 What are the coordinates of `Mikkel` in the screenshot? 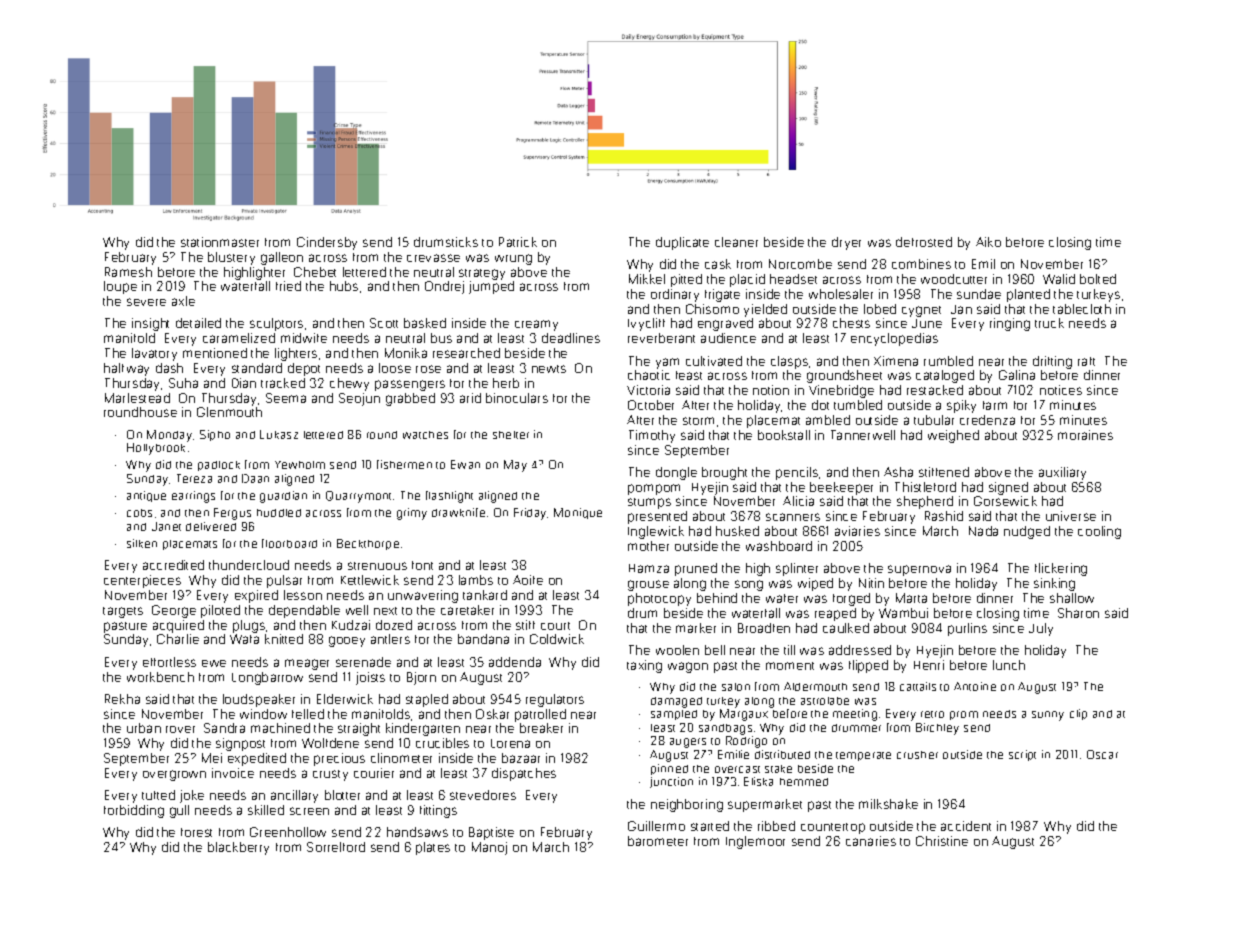 It's located at (647, 279).
